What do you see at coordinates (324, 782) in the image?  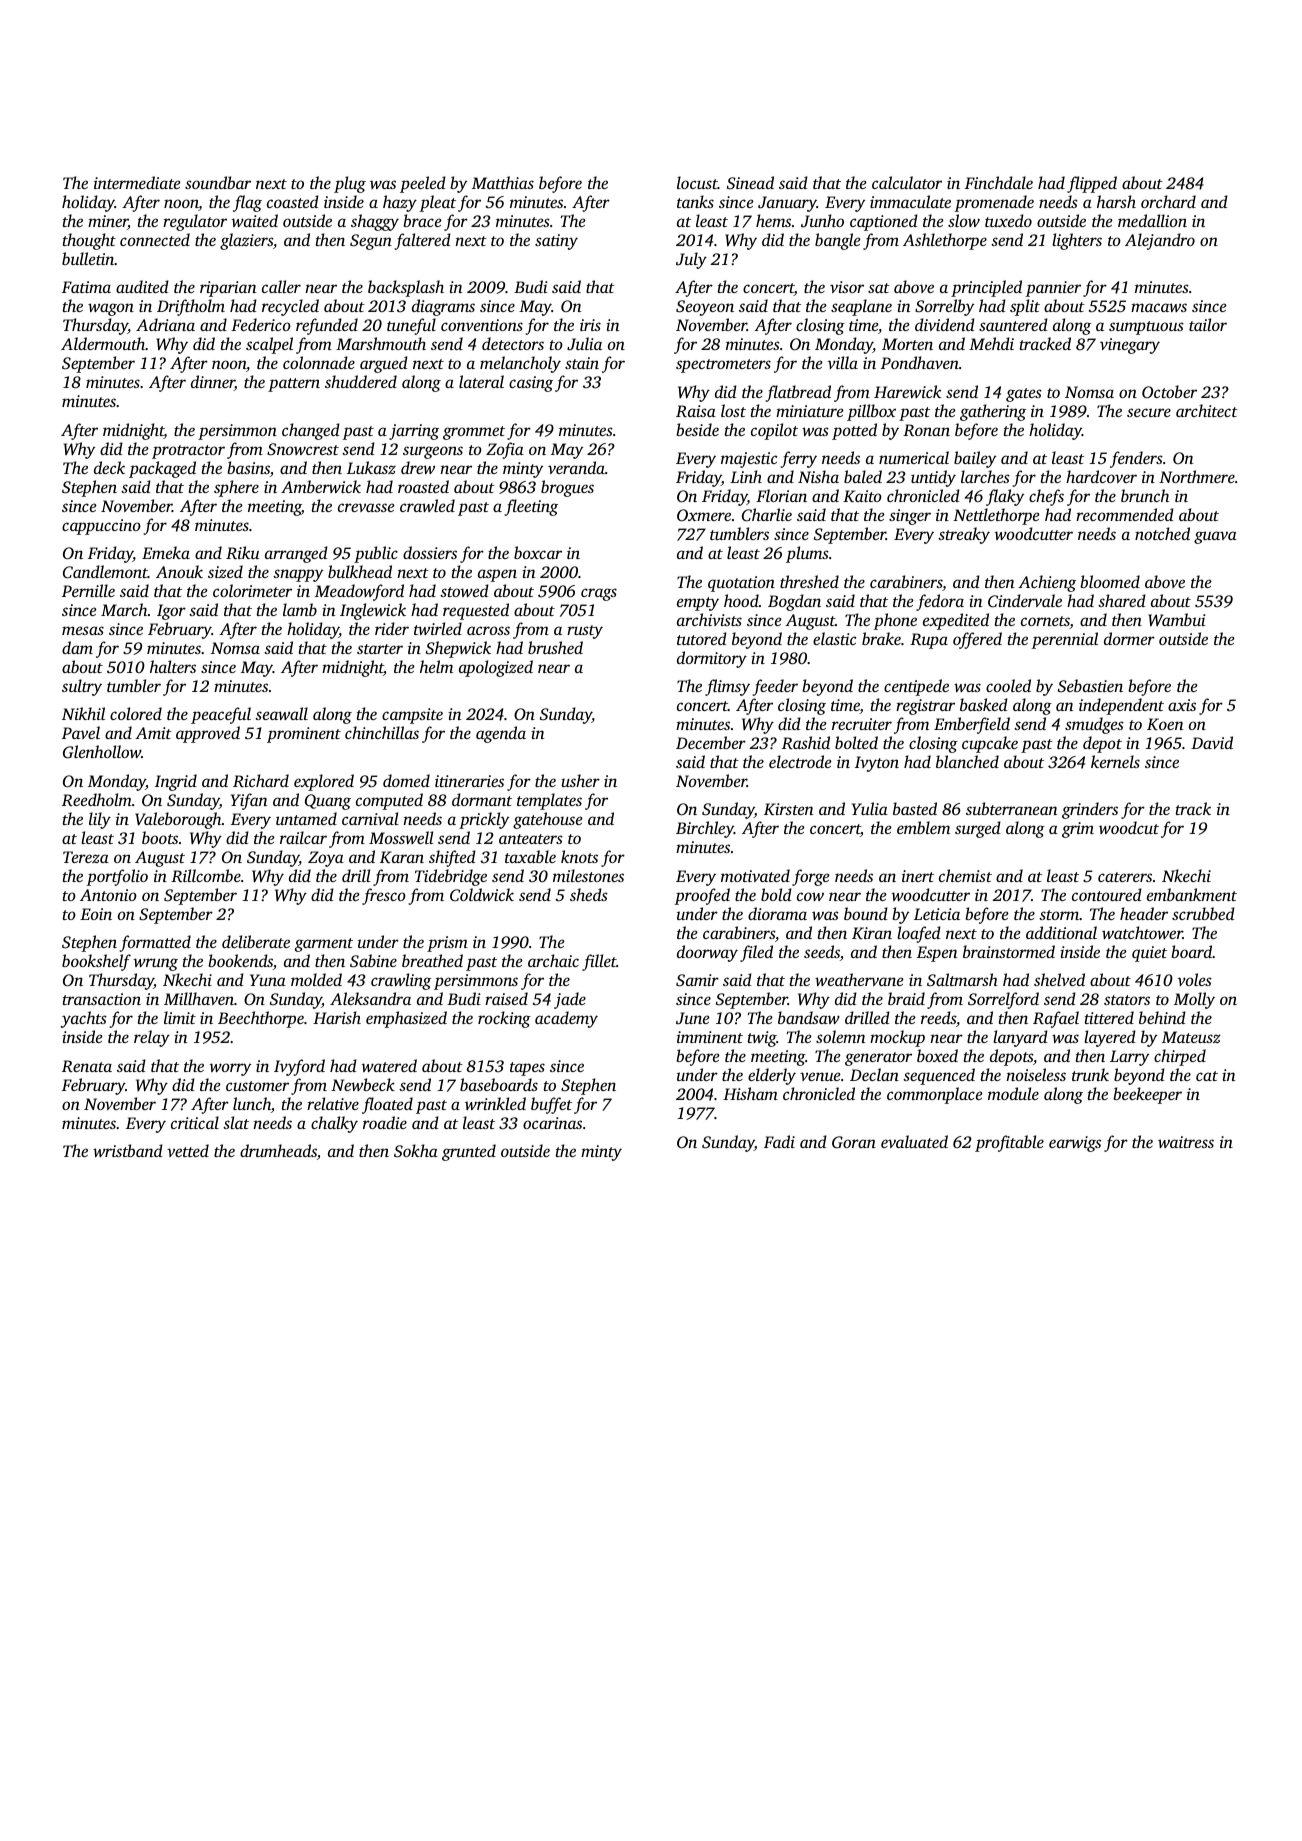 I see `explored` at bounding box center [324, 782].
